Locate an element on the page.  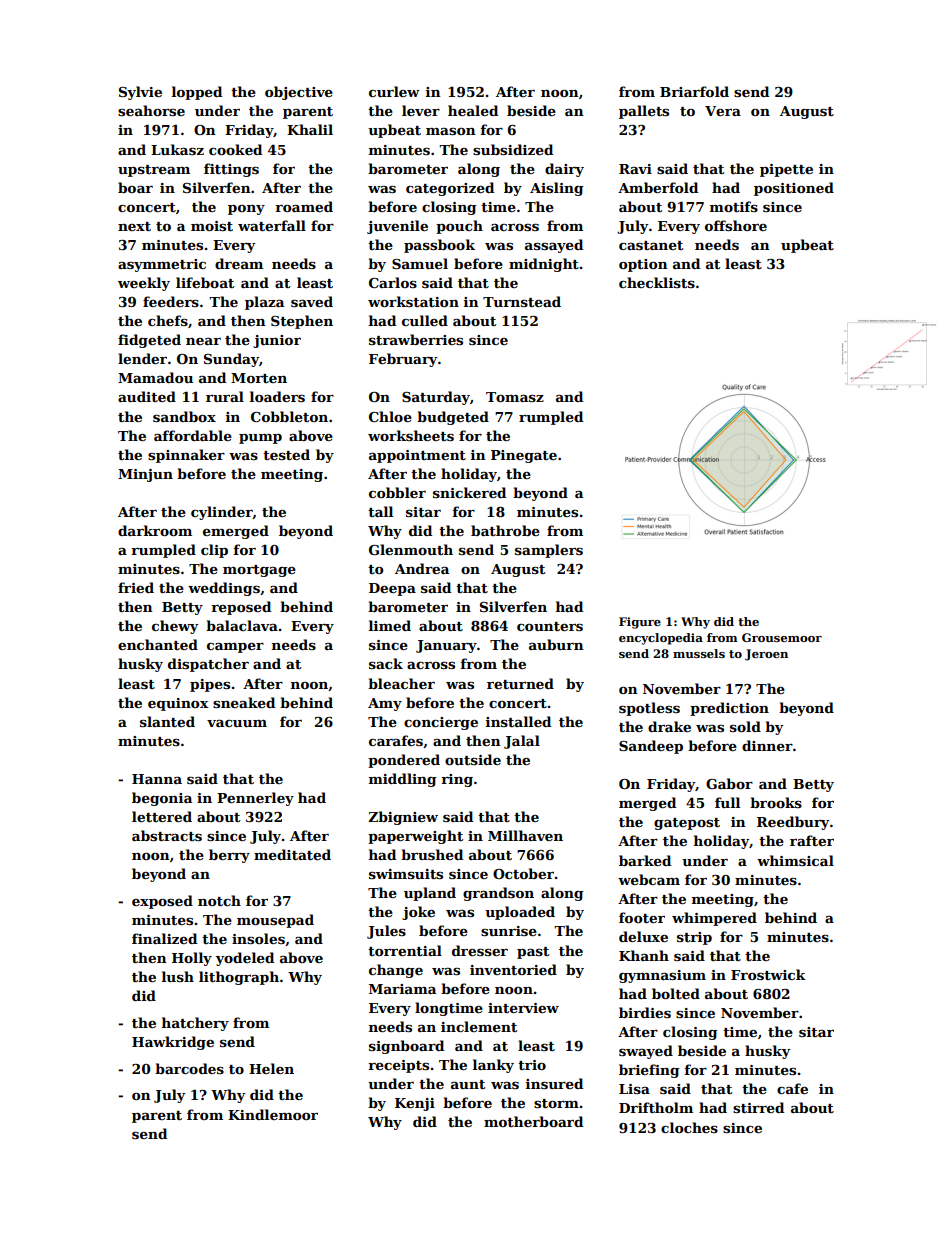
Briarfold is located at coordinates (694, 91).
